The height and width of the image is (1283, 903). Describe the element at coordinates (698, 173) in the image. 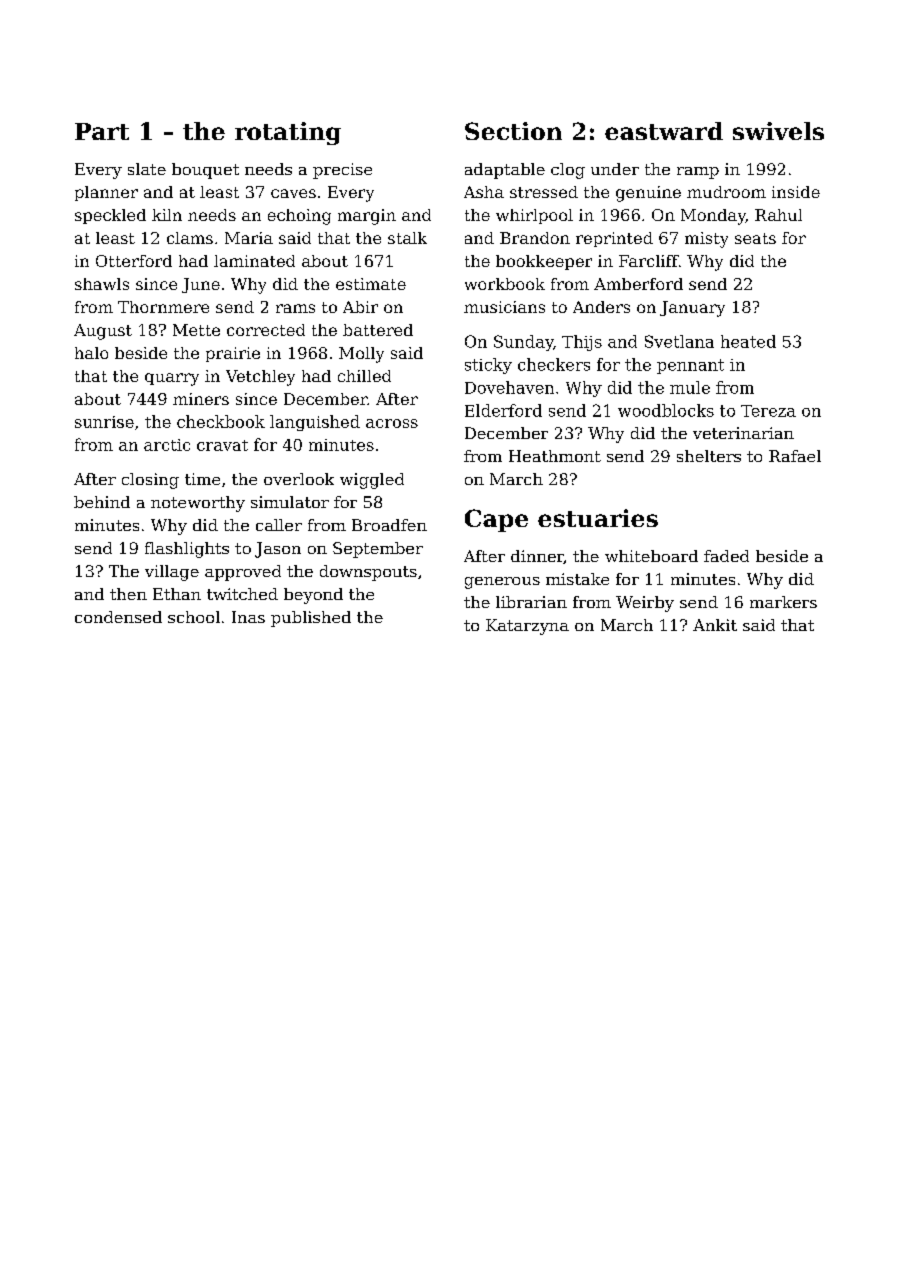

I see `ramp` at that location.
